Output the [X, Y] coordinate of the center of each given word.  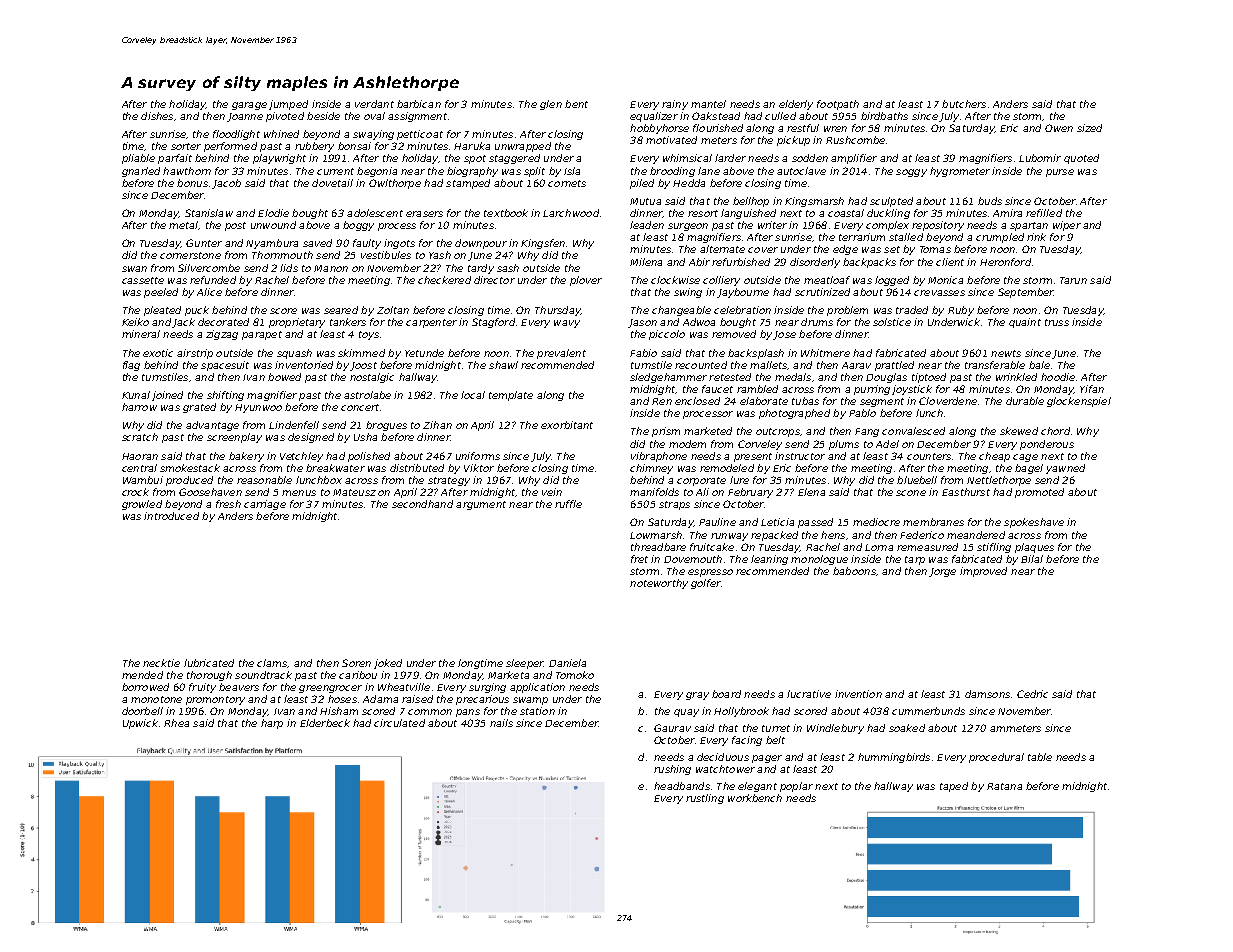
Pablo [862, 413]
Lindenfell [294, 425]
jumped [288, 105]
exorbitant [567, 425]
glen [551, 105]
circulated [399, 723]
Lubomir [1040, 158]
